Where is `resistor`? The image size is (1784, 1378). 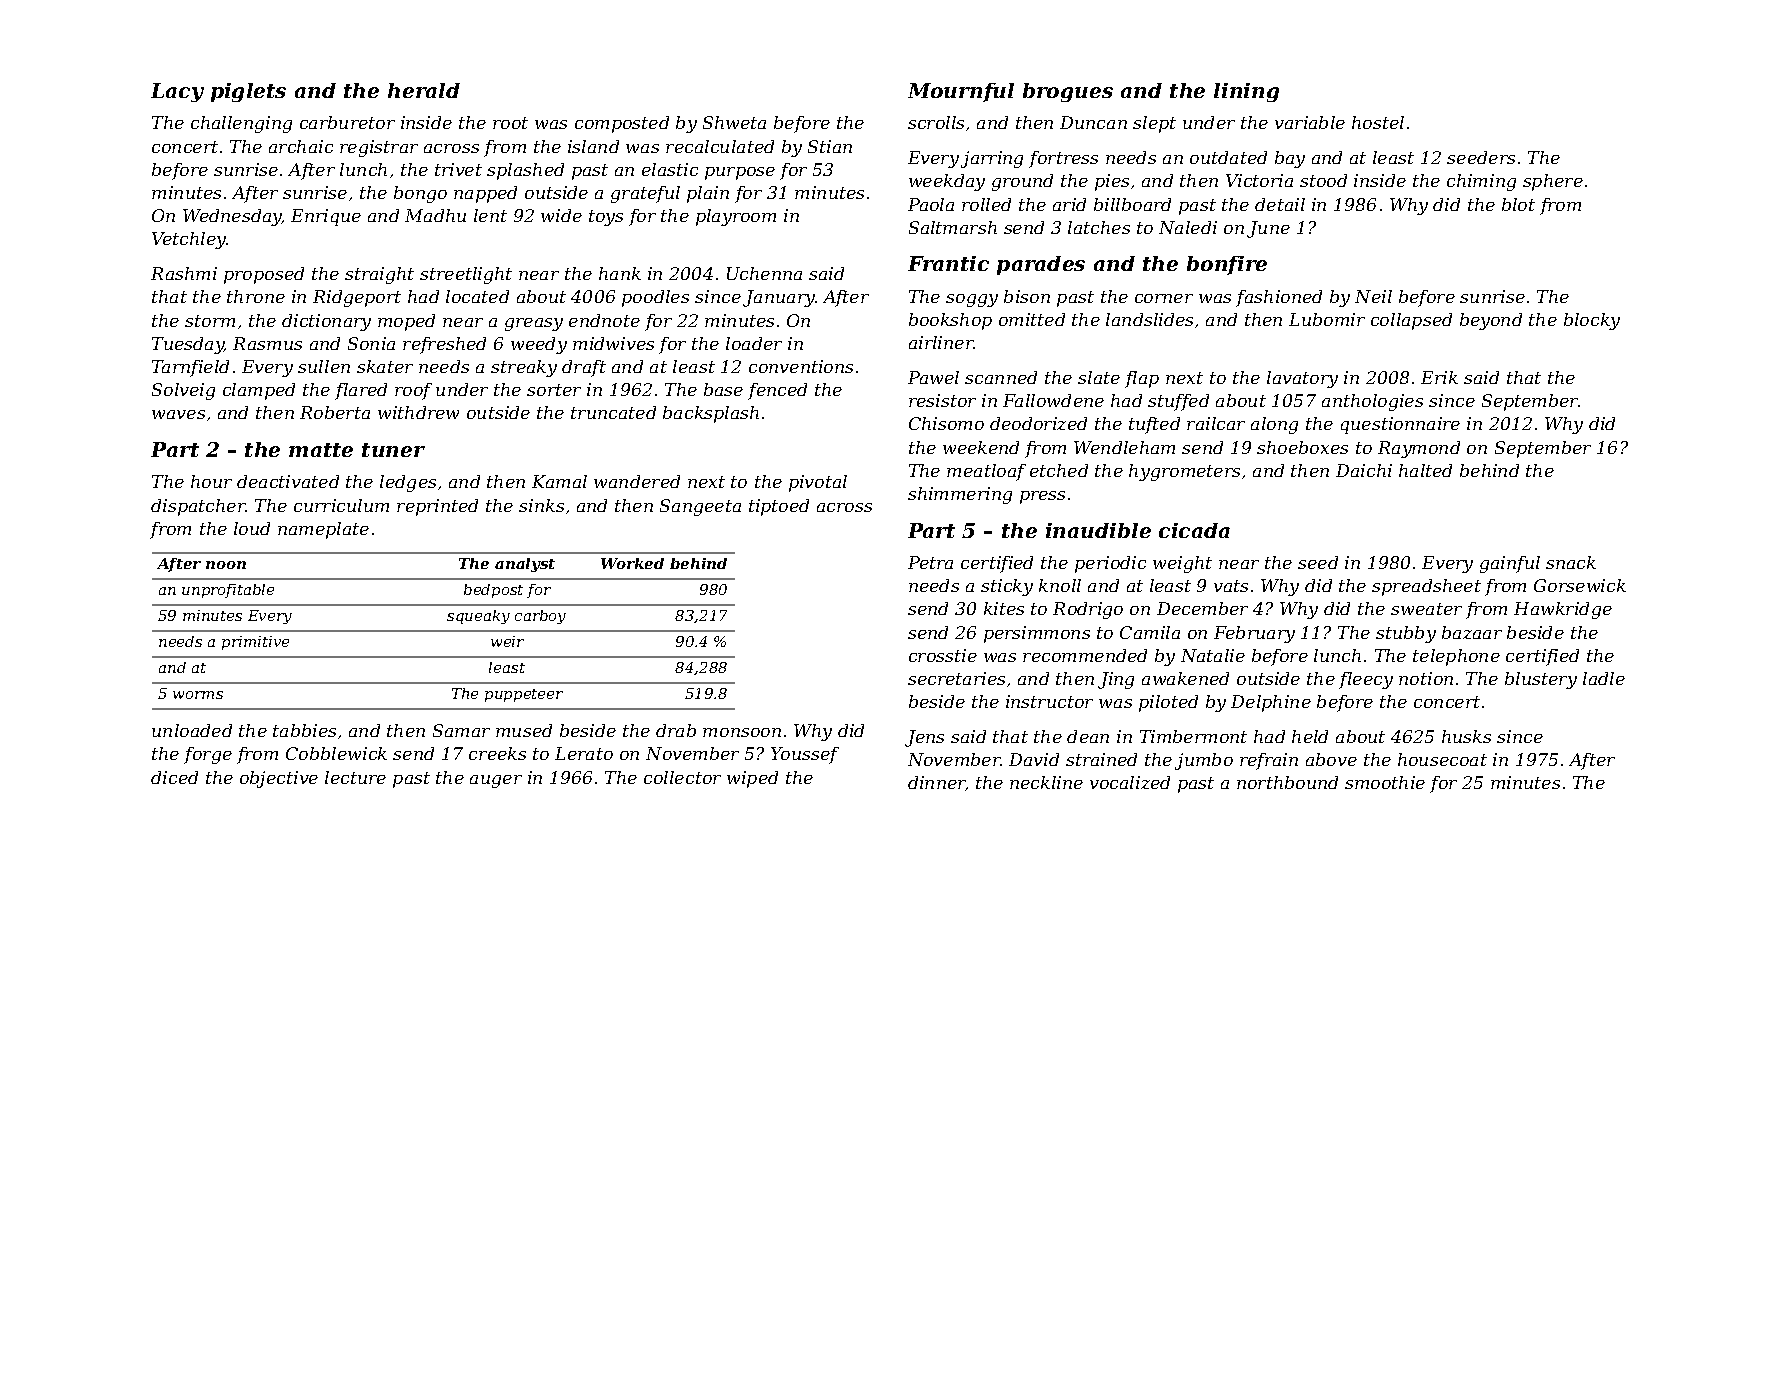 resistor is located at coordinates (942, 400).
